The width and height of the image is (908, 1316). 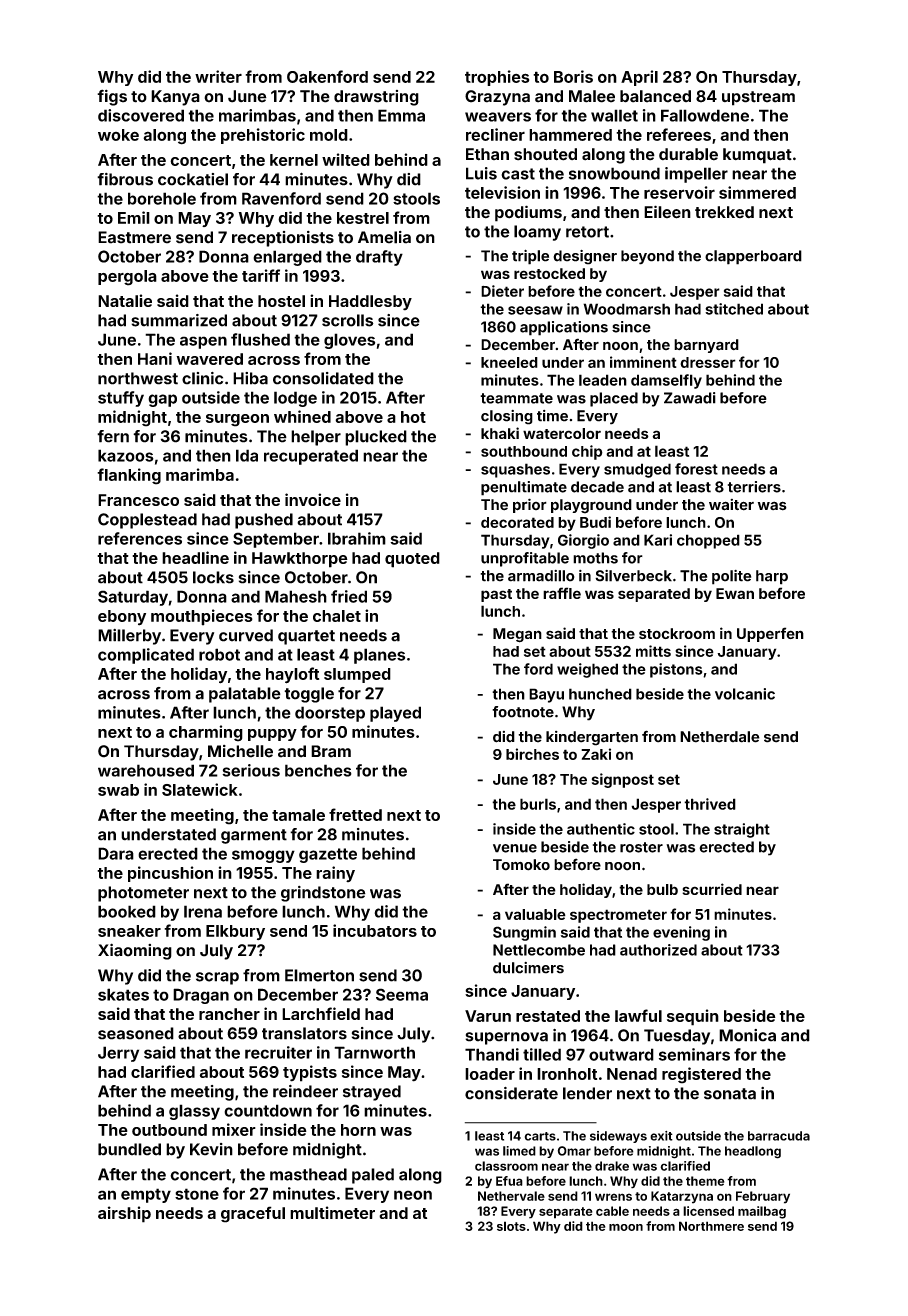 I want to click on recruiter, so click(x=278, y=1052).
